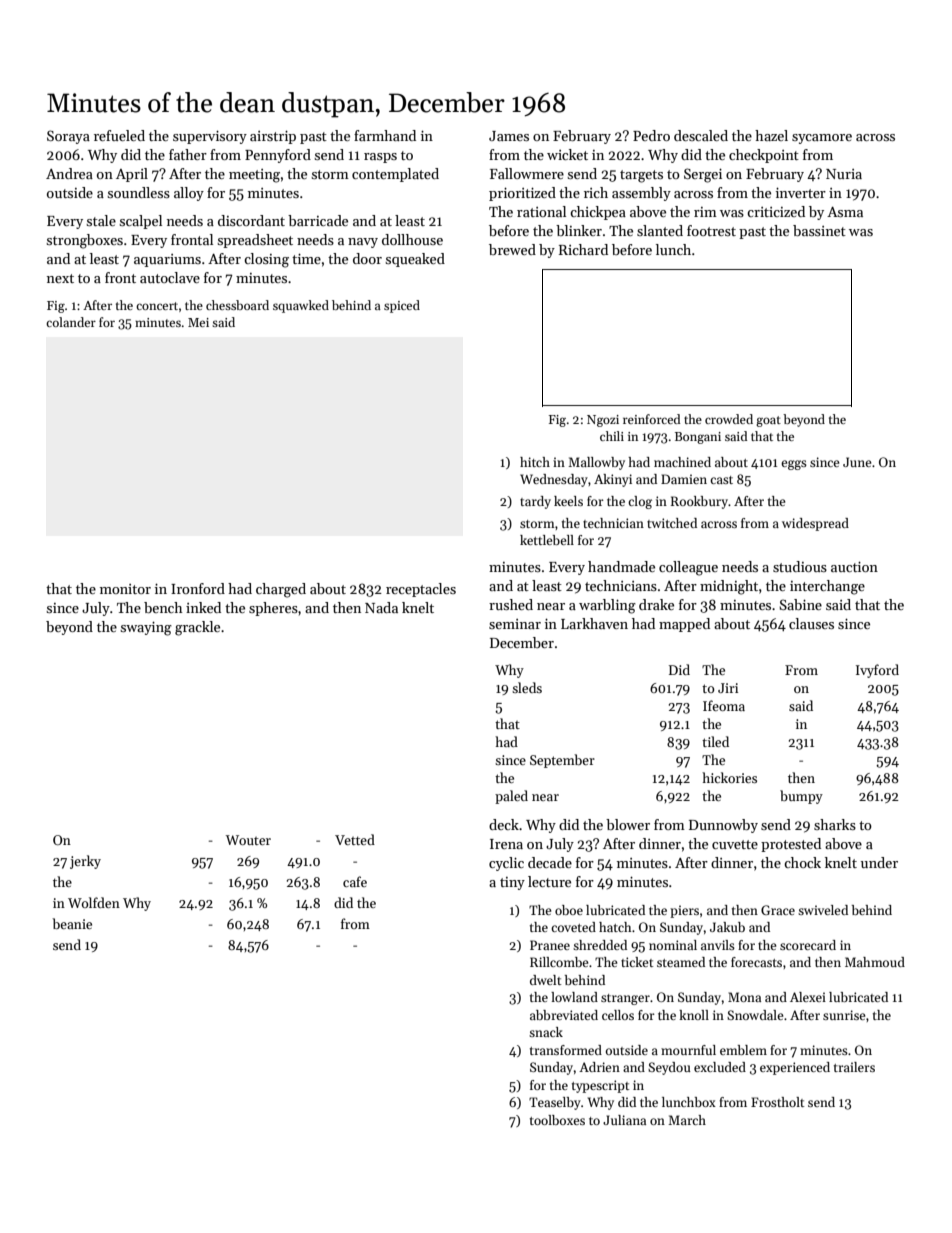  Describe the element at coordinates (198, 588) in the image. I see `Ironford` at that location.
